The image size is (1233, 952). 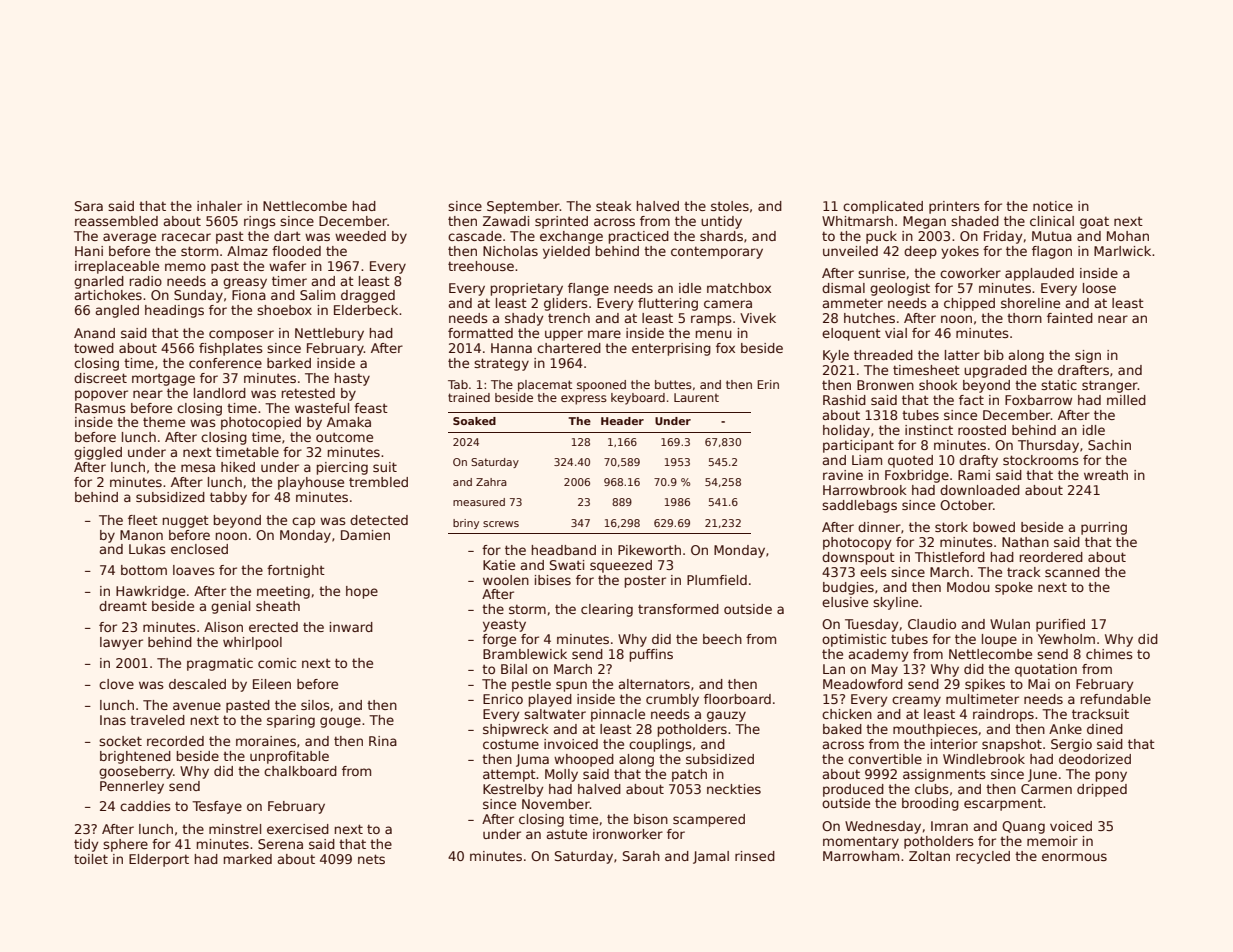 I want to click on Thistleford, so click(x=950, y=557).
